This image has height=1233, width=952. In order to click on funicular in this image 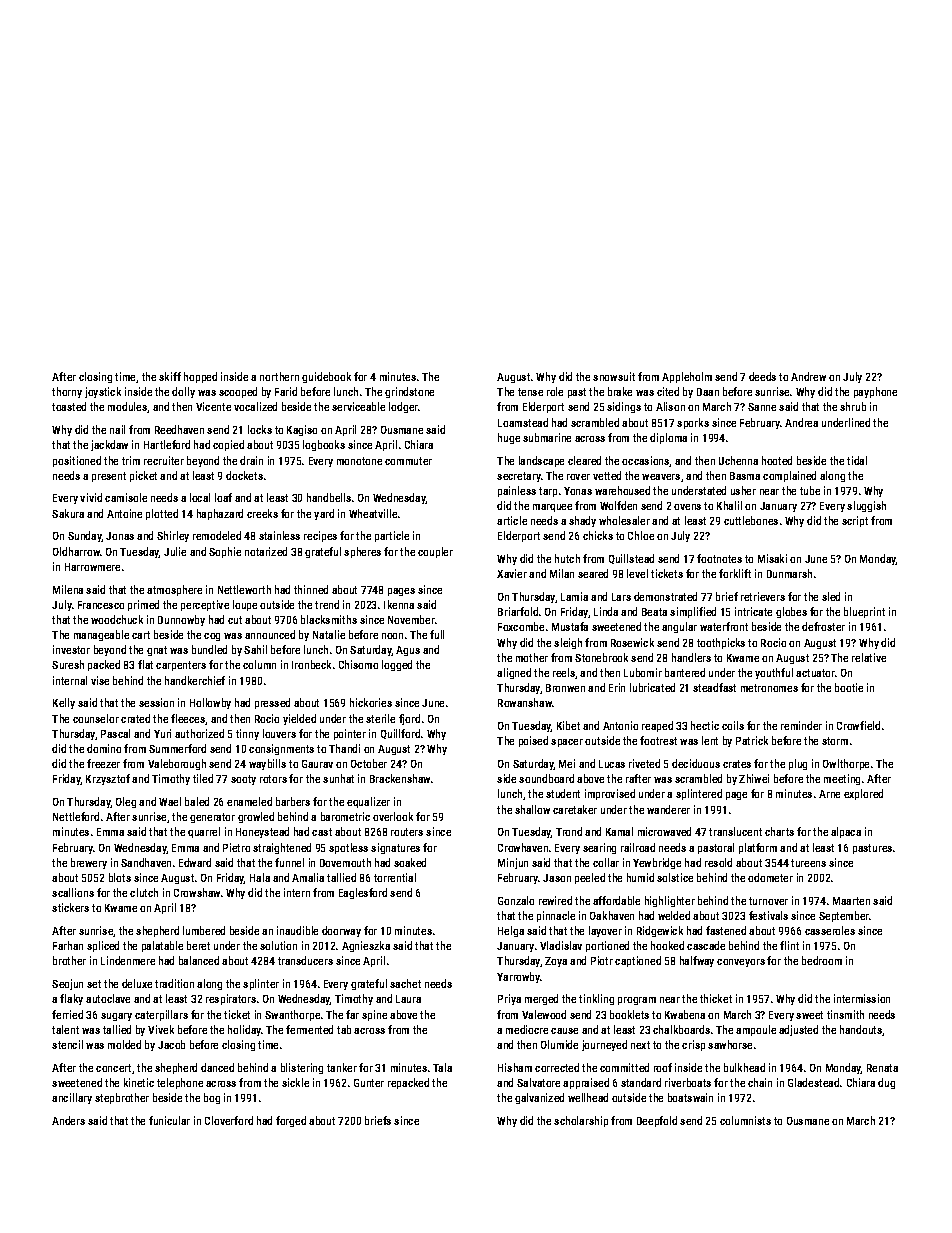, I will do `click(169, 1120)`.
